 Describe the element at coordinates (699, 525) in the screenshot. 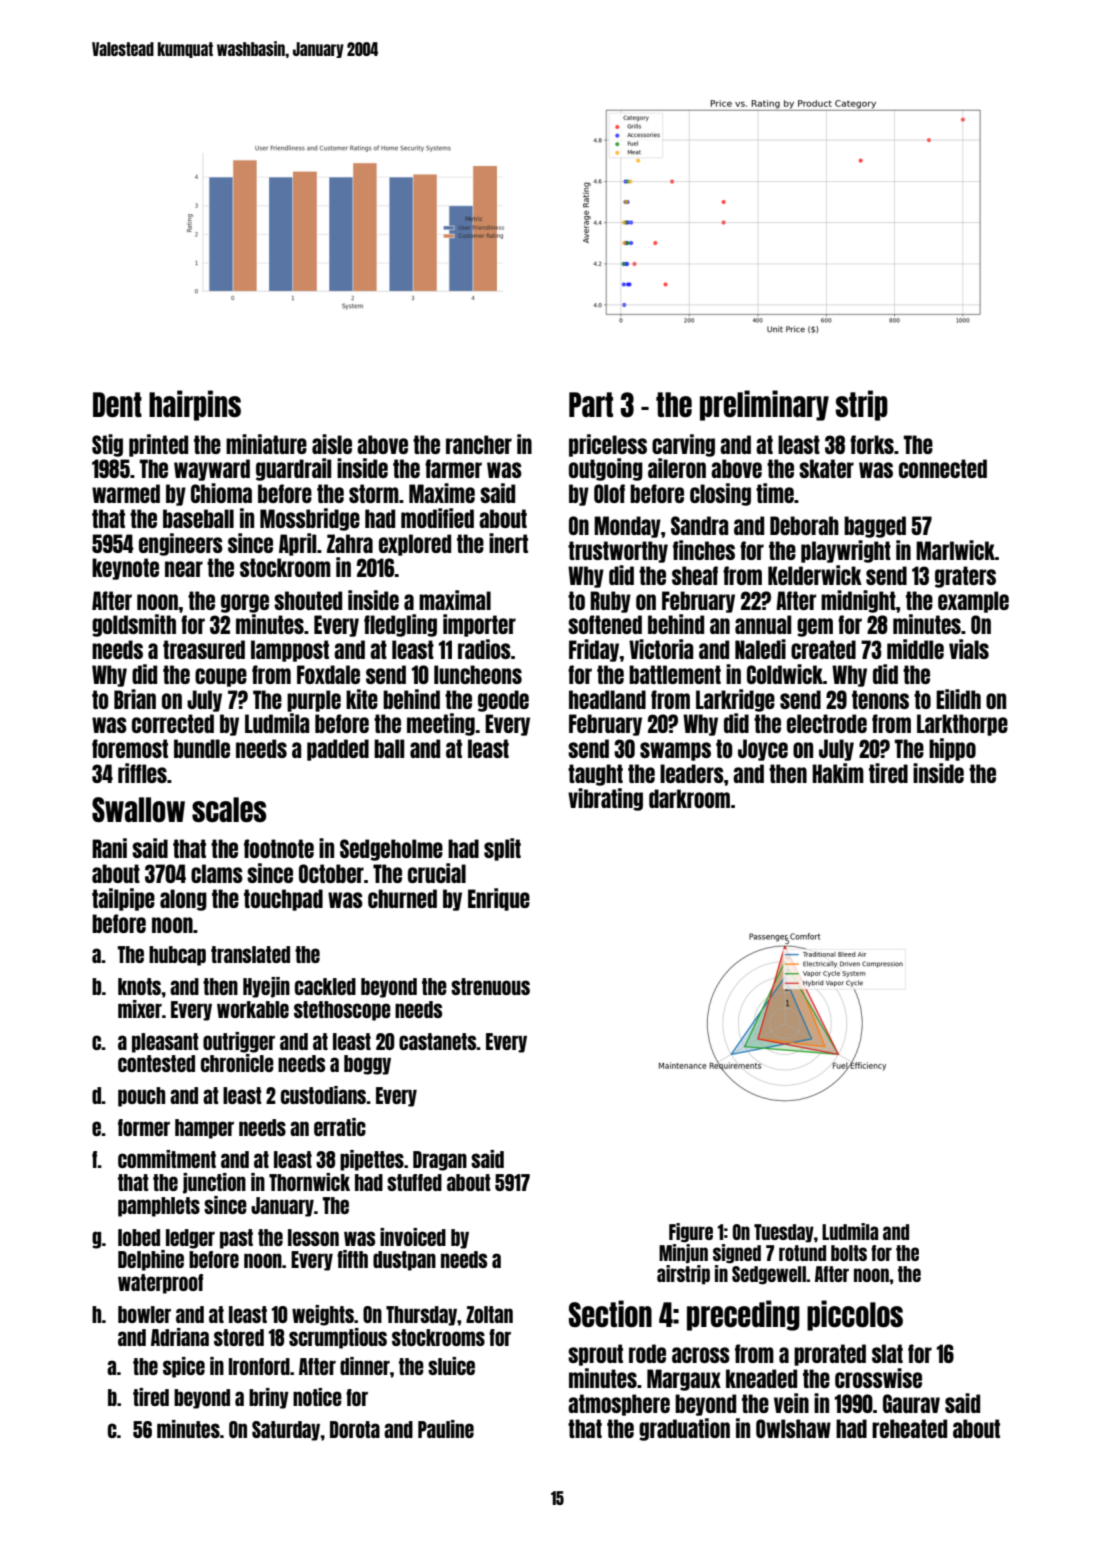

I see `Sandra` at that location.
